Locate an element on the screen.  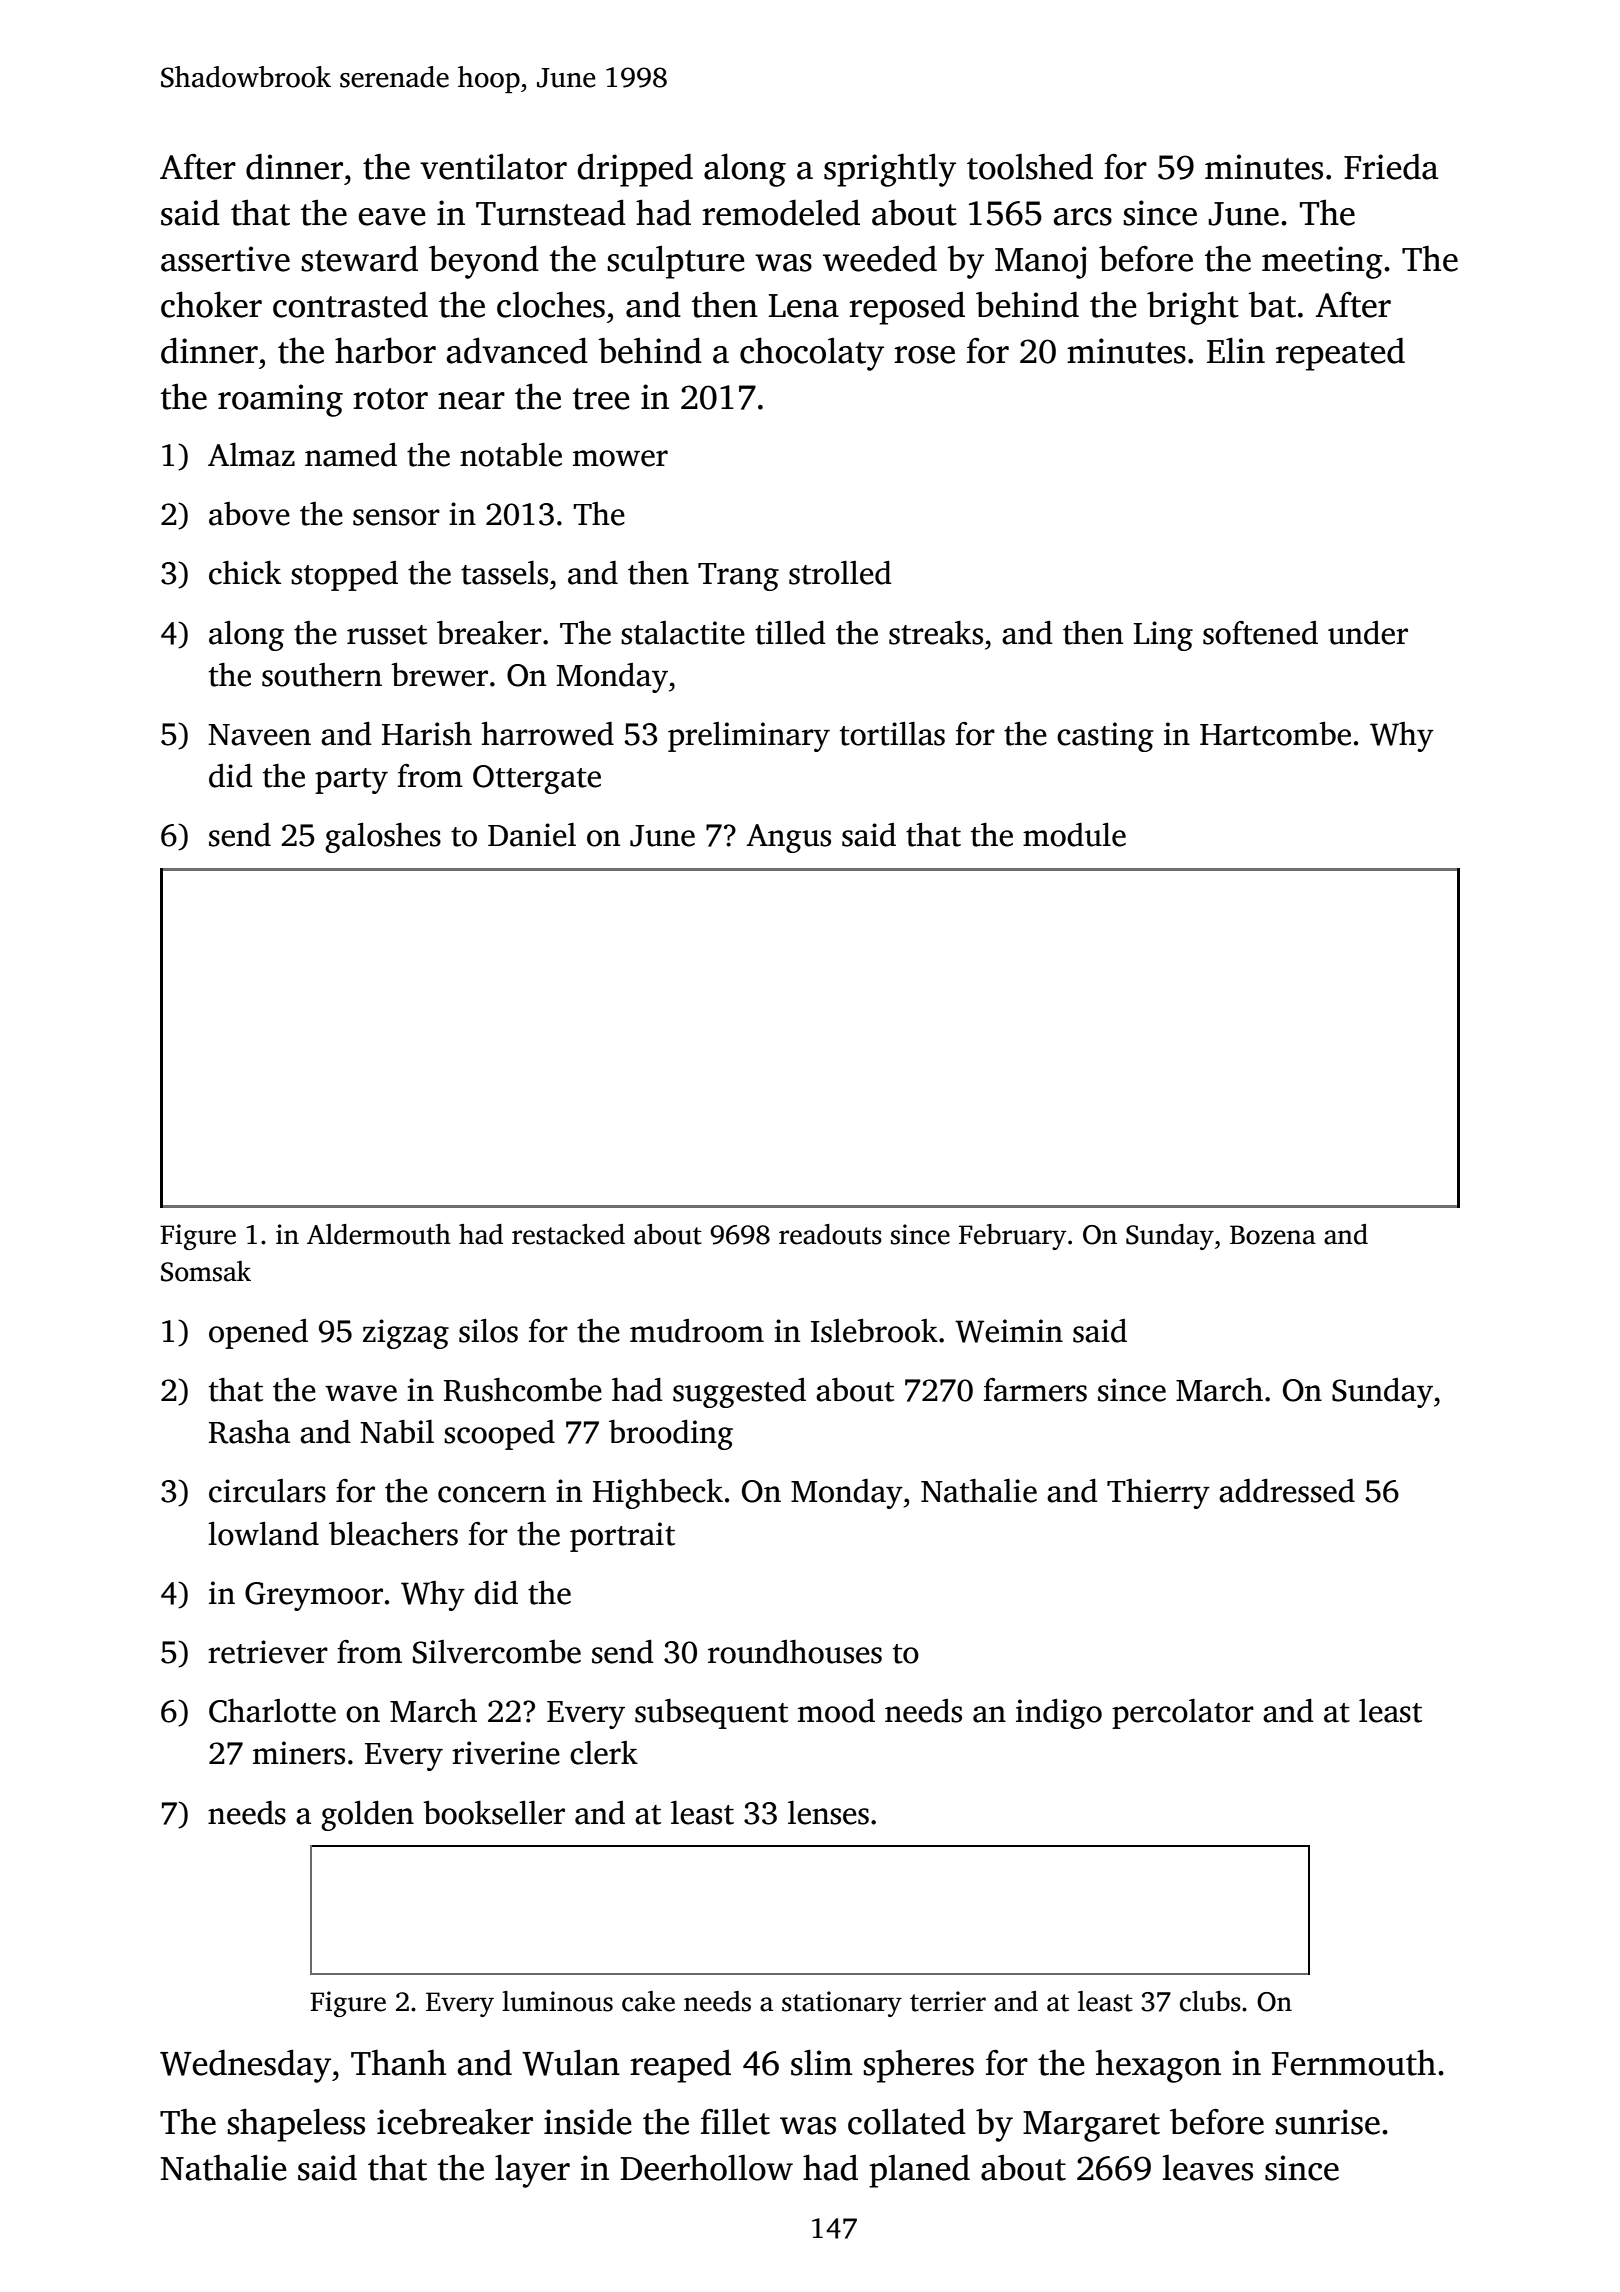
fillet is located at coordinates (735, 2122).
